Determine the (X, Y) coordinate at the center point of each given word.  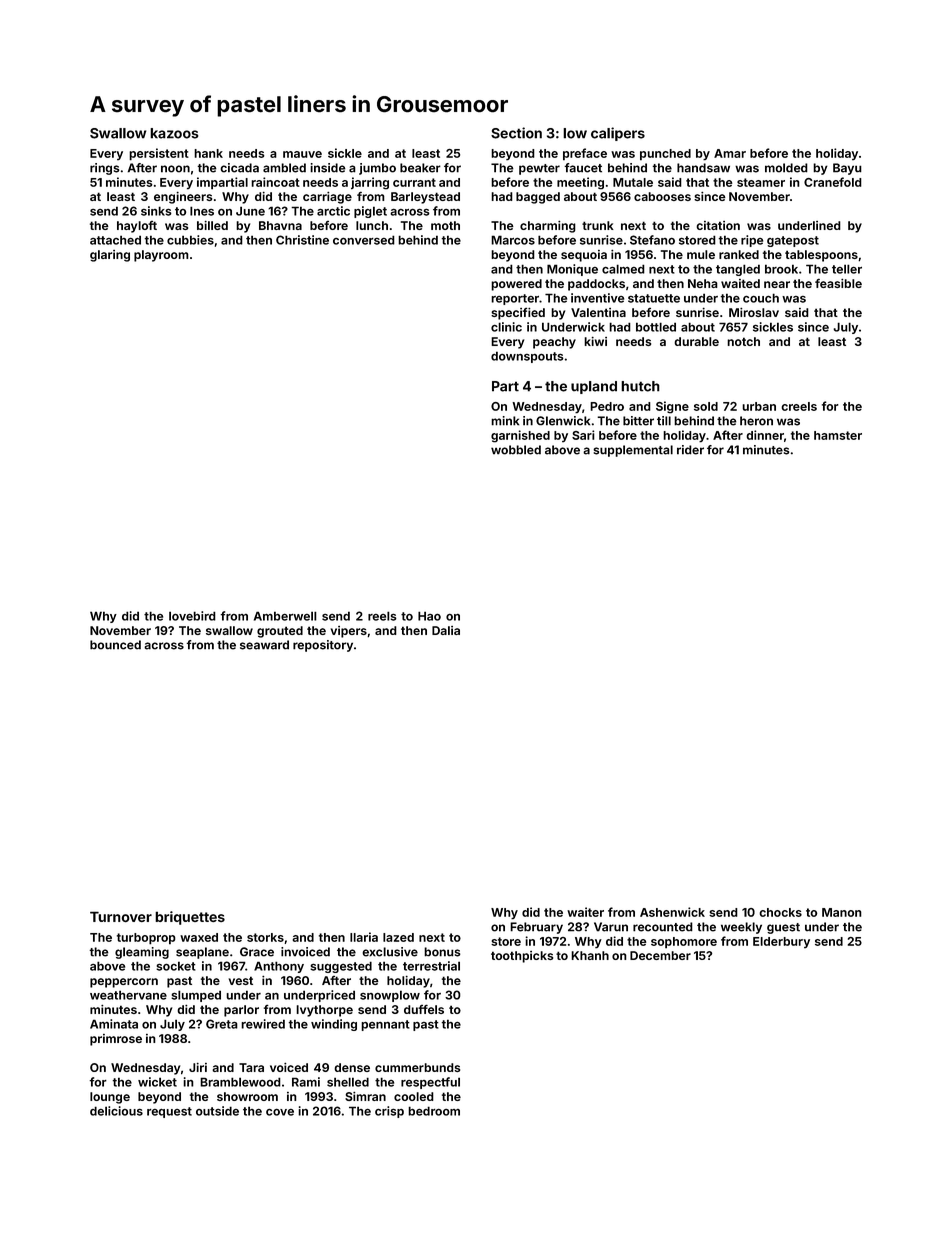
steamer (761, 182)
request (169, 1112)
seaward (264, 645)
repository (323, 646)
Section (516, 133)
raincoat (275, 182)
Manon (842, 912)
